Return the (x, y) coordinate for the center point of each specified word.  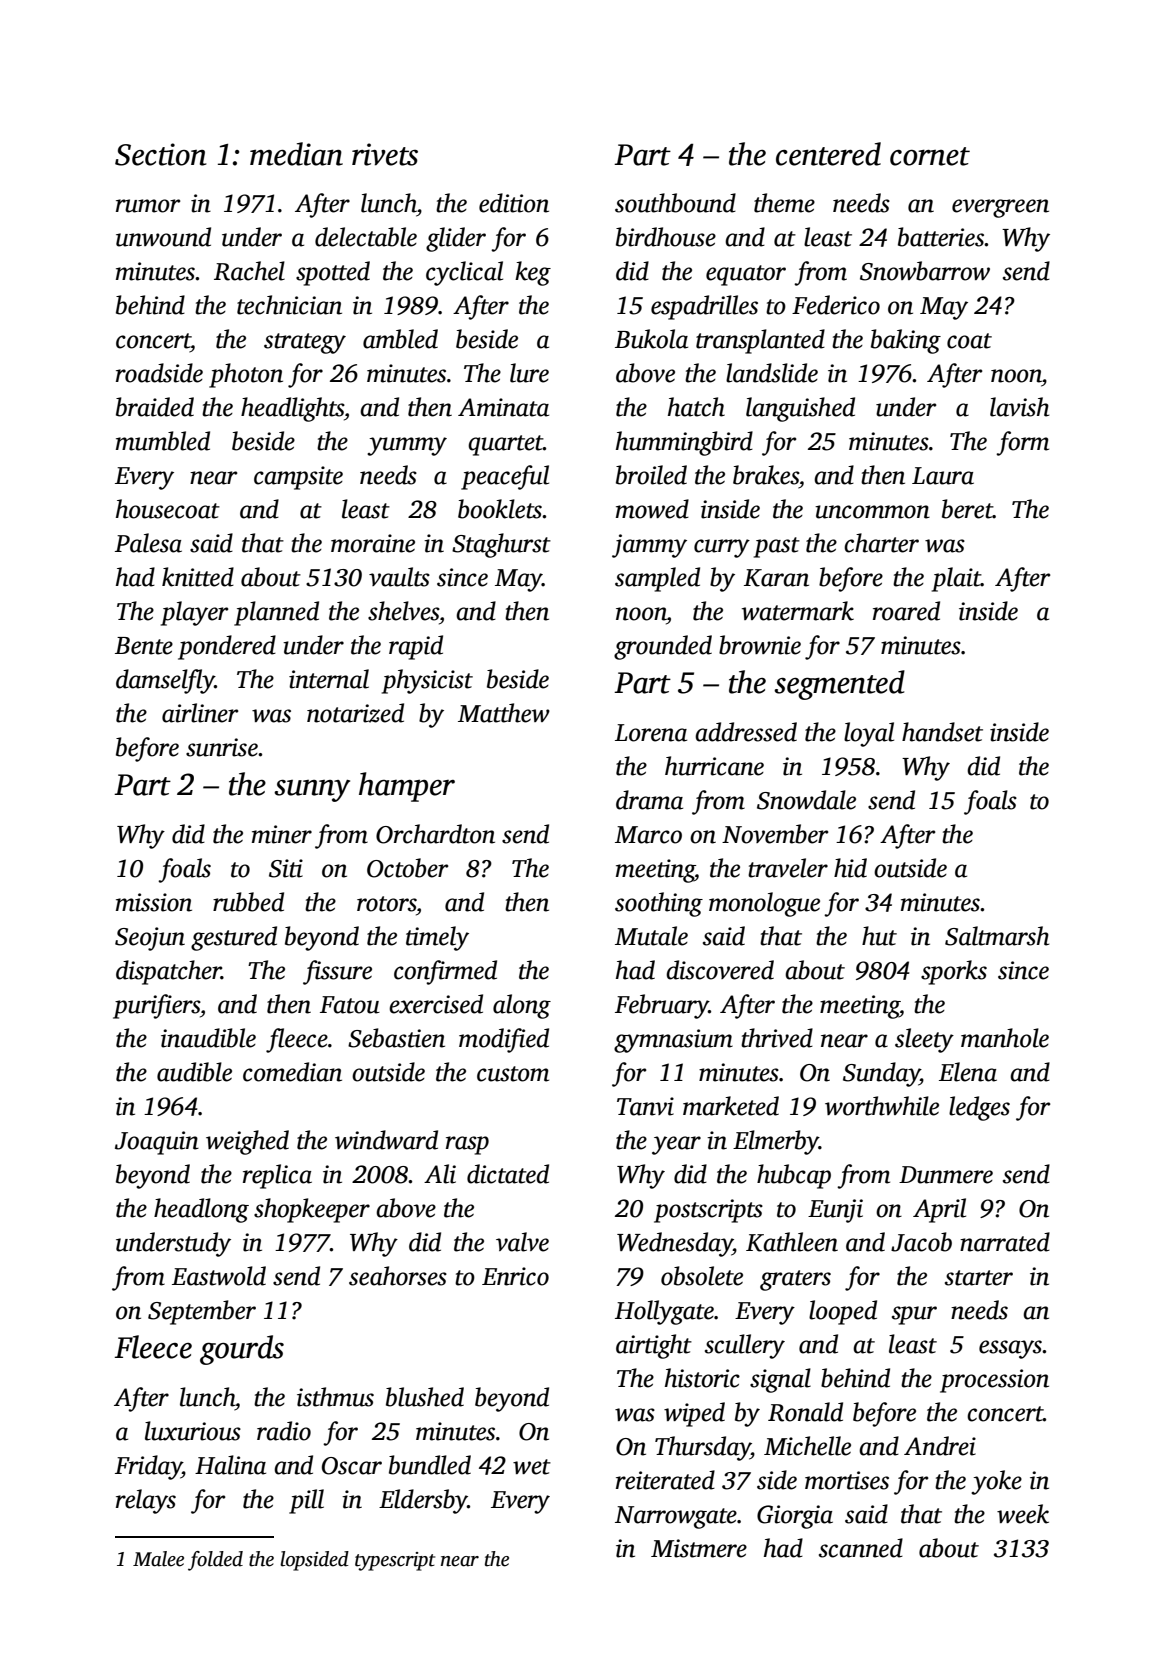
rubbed (248, 902)
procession (994, 1381)
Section (161, 154)
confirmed (445, 972)
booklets (500, 509)
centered (828, 154)
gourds (242, 1350)
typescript (395, 1561)
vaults (399, 577)
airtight (654, 1346)
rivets (385, 154)
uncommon (872, 512)
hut (879, 936)
